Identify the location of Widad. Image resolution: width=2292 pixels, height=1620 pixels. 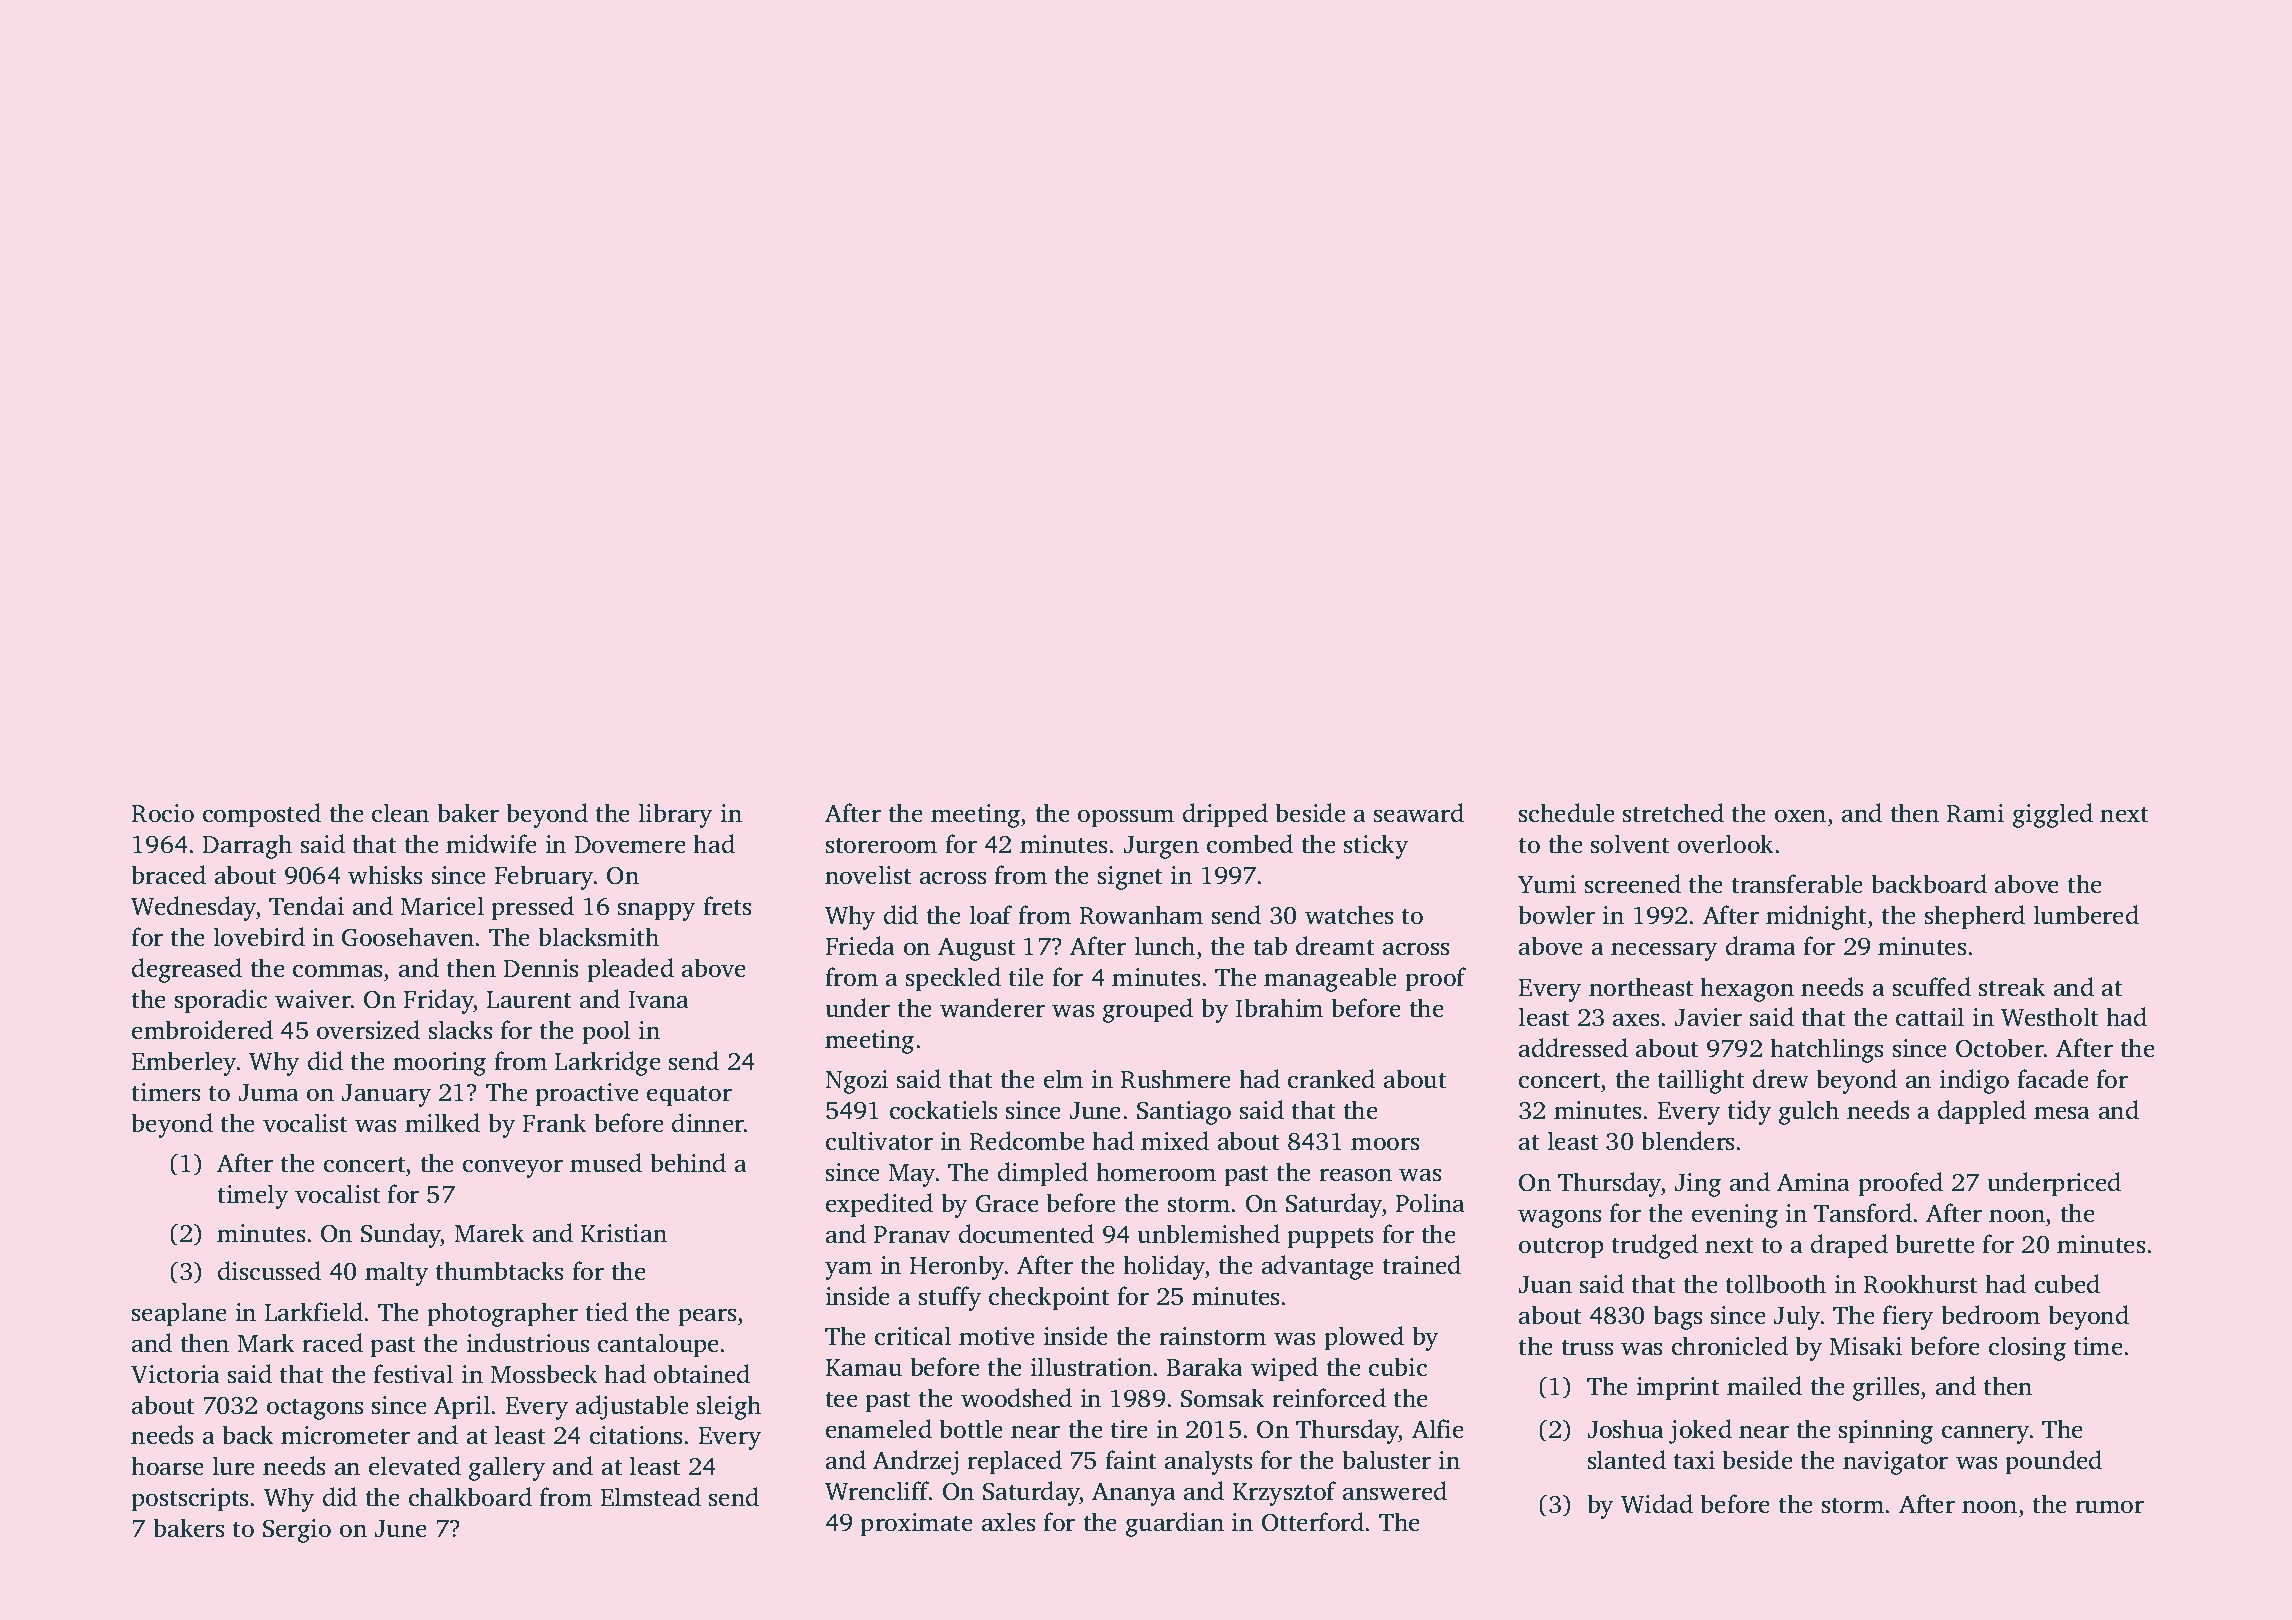
(1657, 1504).
